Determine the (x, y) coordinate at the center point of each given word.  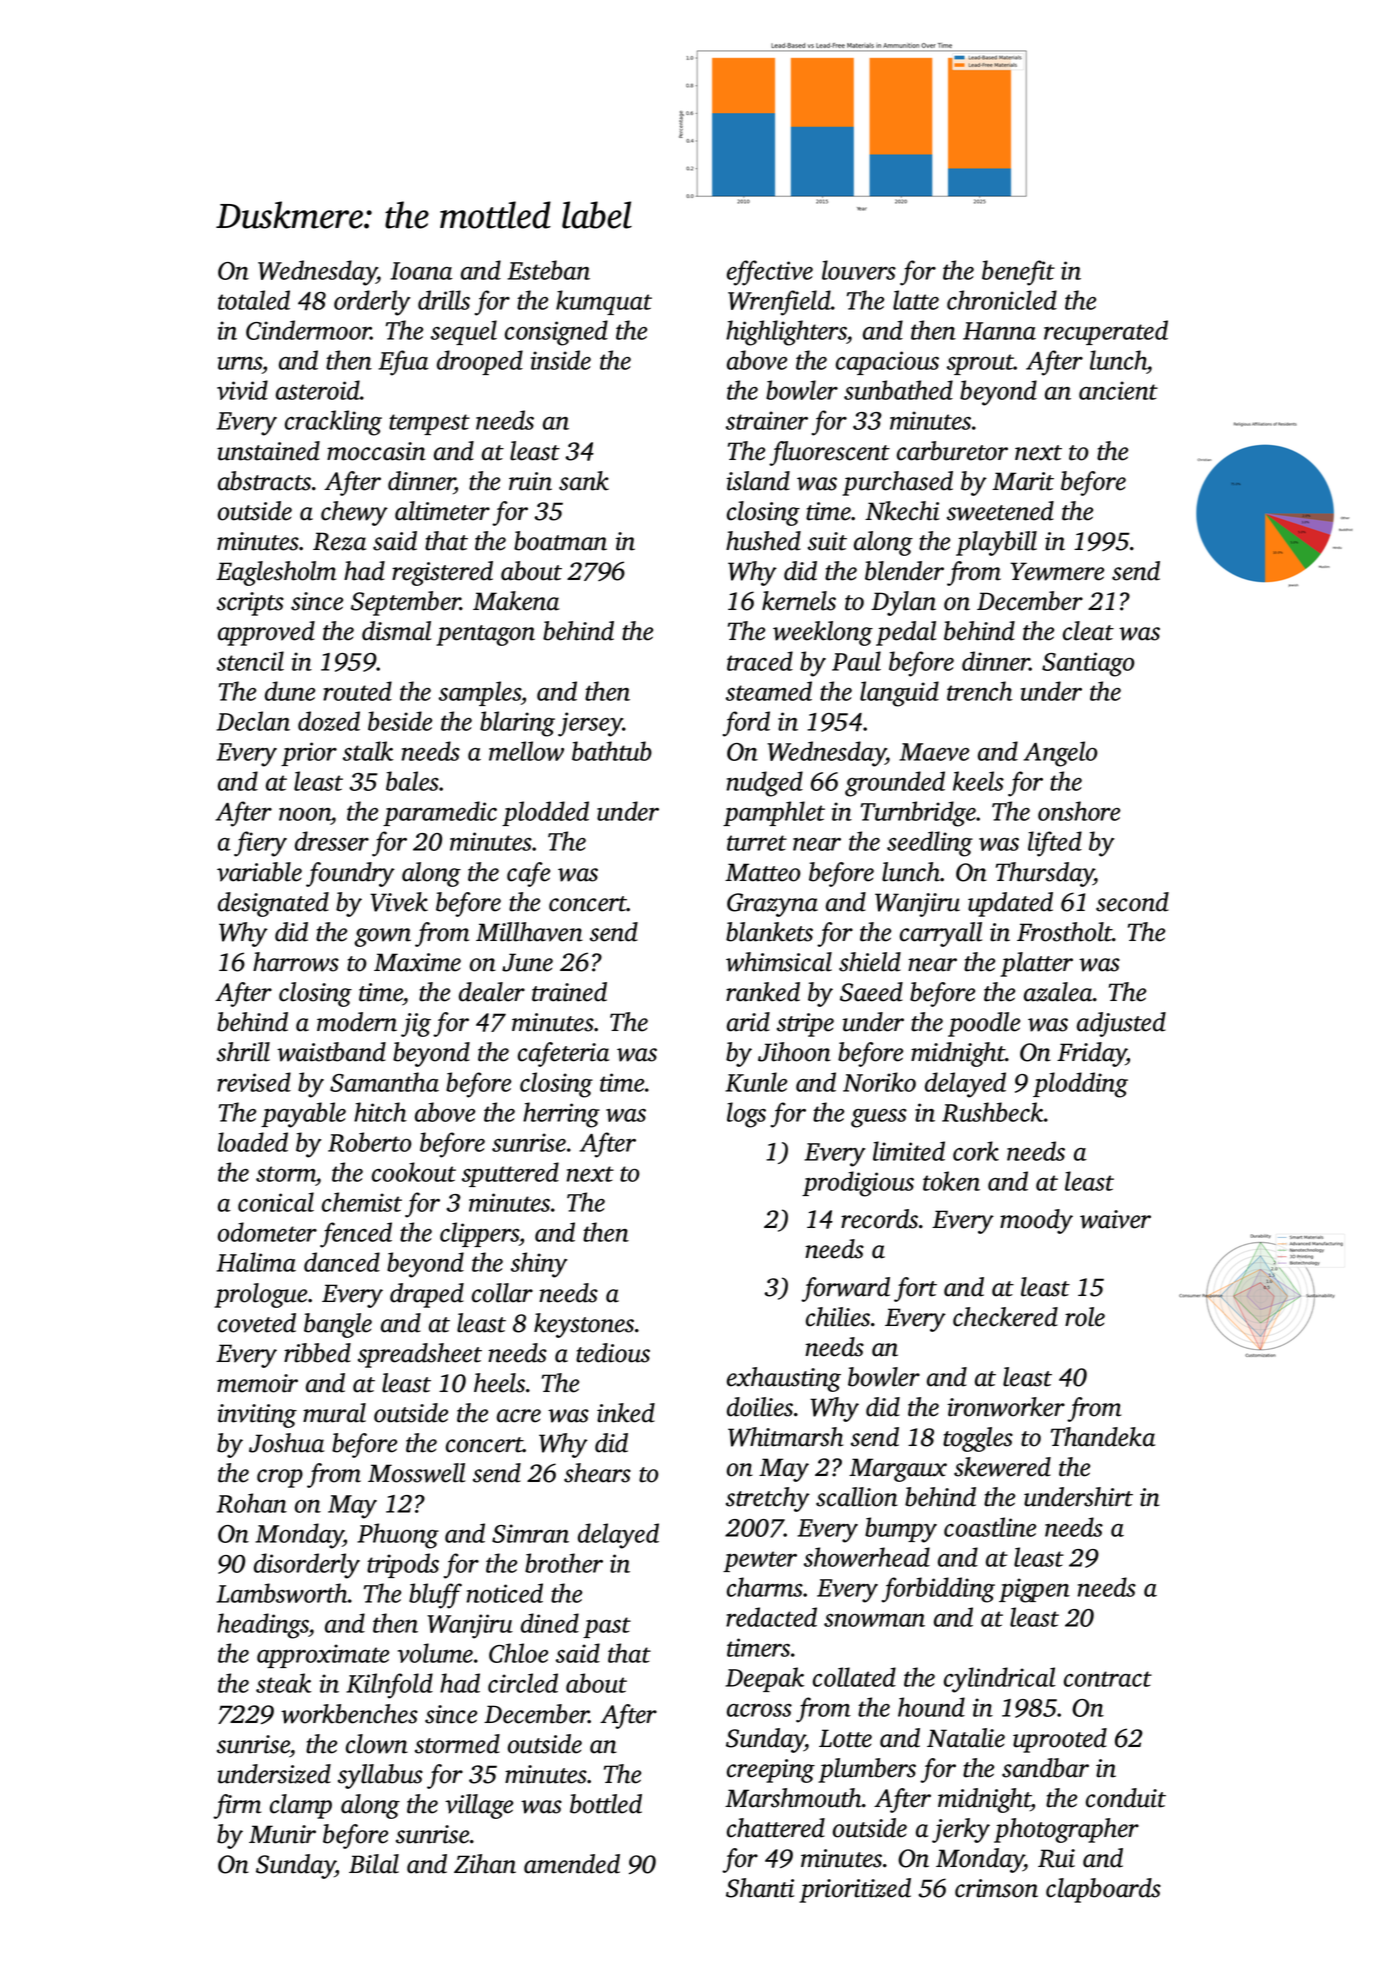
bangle (338, 1325)
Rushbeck (993, 1112)
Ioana (421, 271)
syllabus (380, 1776)
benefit (1018, 273)
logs (746, 1115)
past (607, 1627)
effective (770, 273)
